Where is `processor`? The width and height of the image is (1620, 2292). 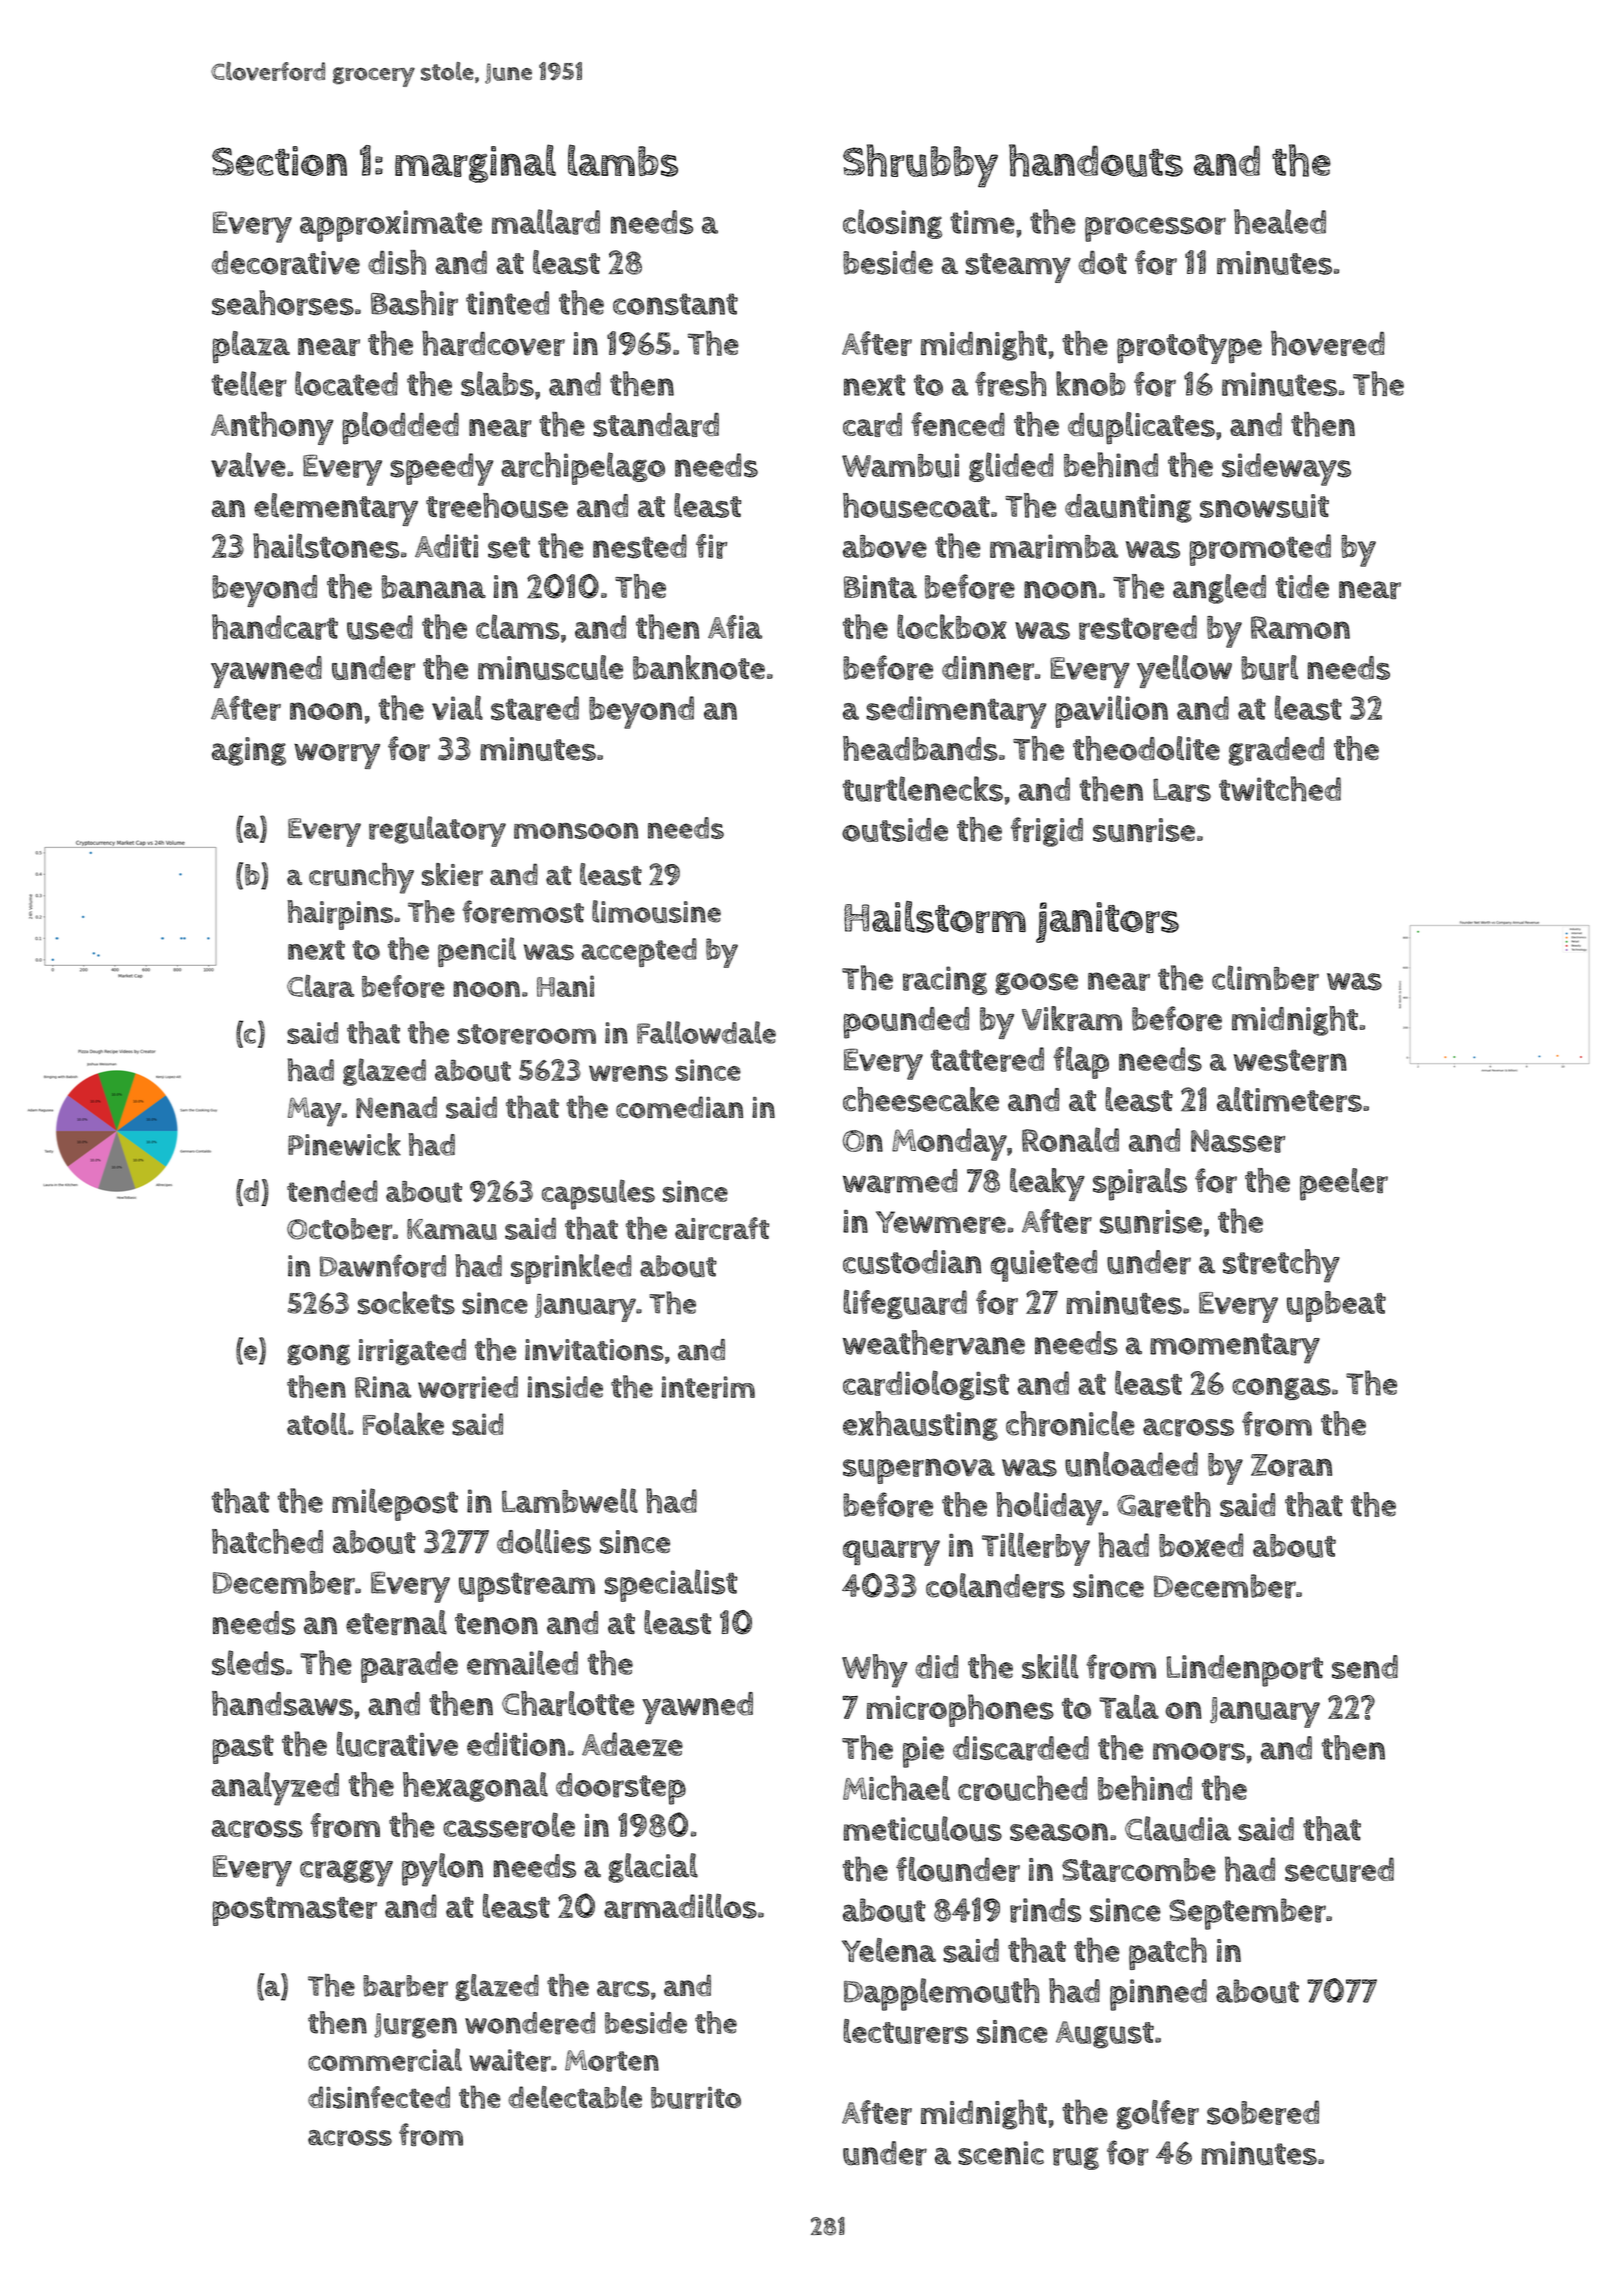 processor is located at coordinates (1155, 229).
